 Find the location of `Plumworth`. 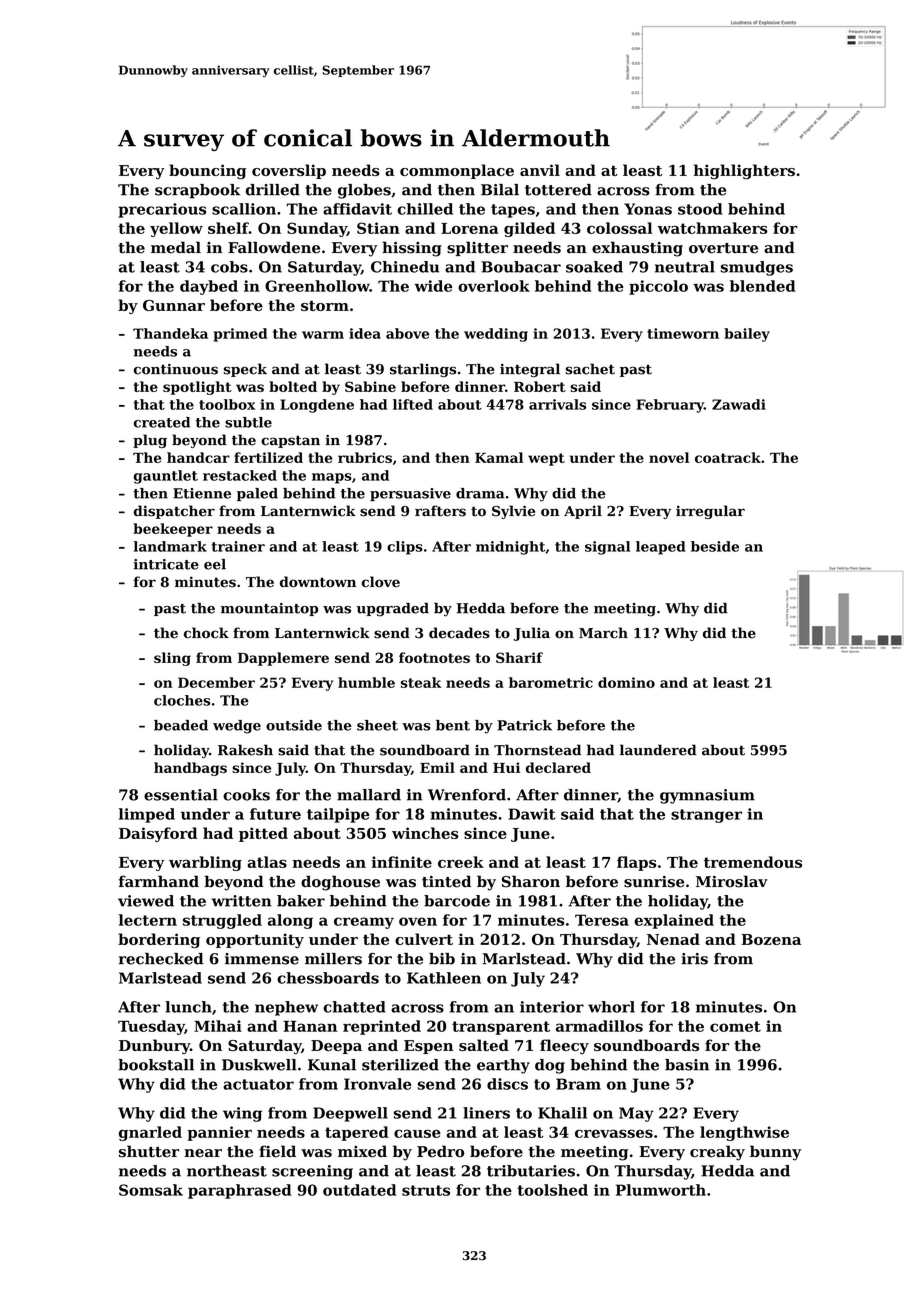

Plumworth is located at coordinates (661, 1190).
